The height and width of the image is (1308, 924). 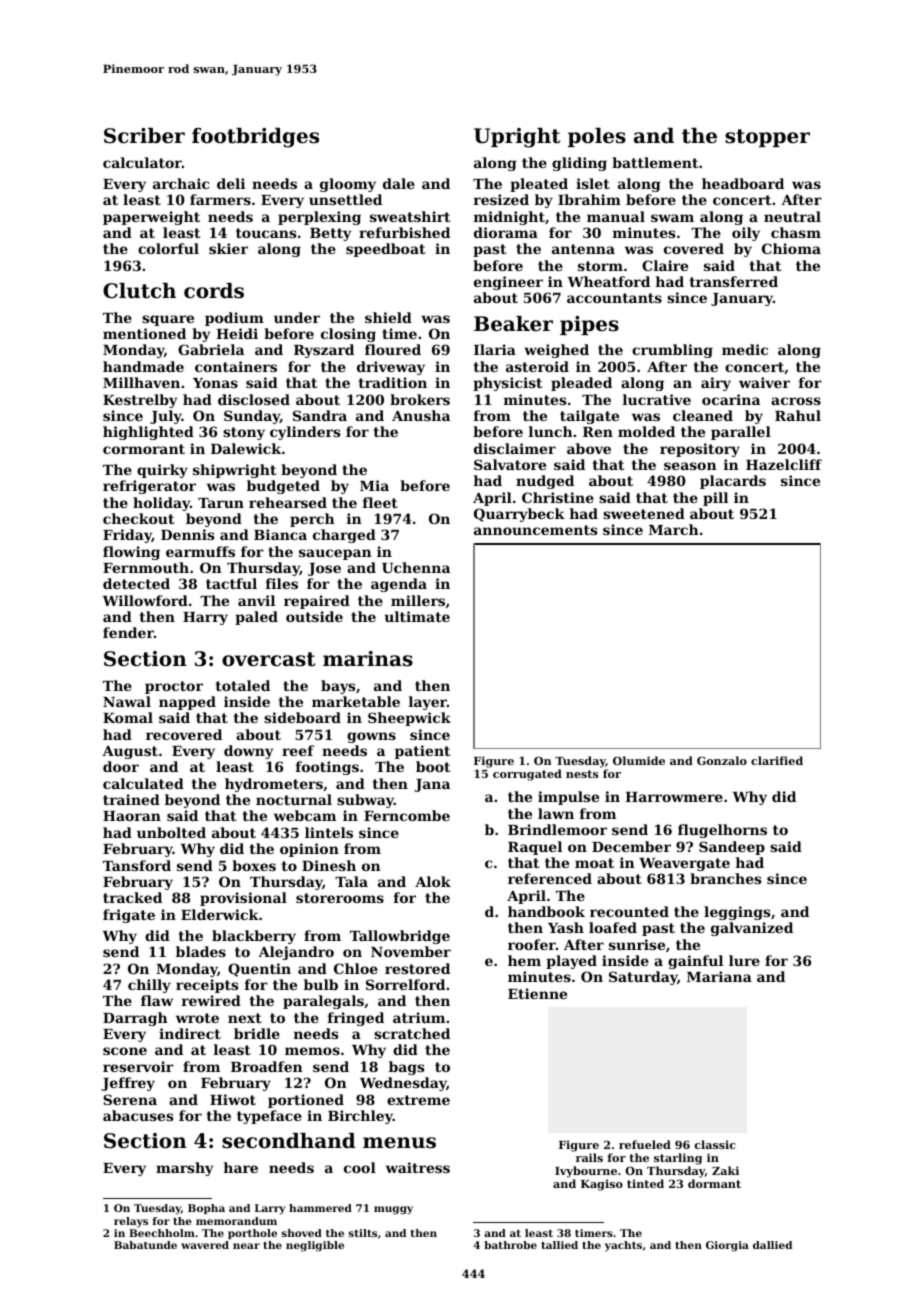 What do you see at coordinates (138, 1115) in the image?
I see `abacuses` at bounding box center [138, 1115].
